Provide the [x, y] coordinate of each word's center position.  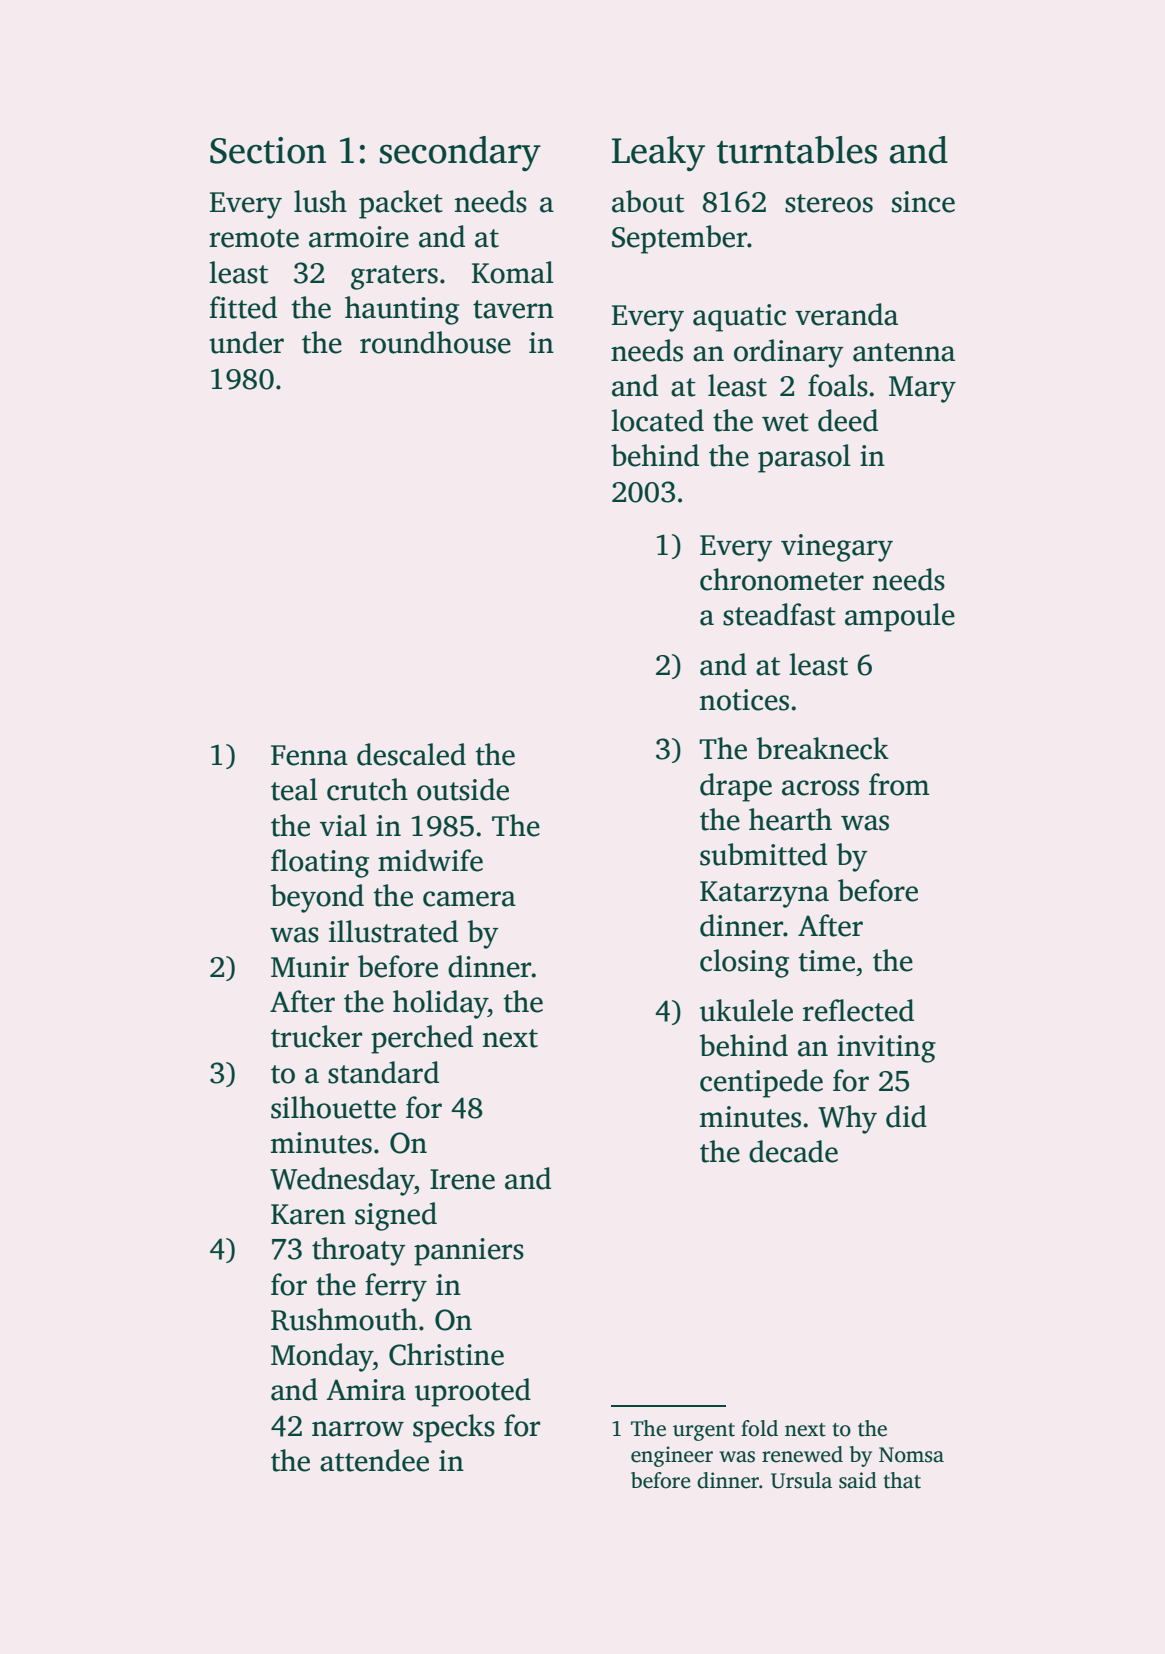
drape [736, 787]
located [657, 420]
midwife [430, 860]
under [246, 342]
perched [422, 1039]
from [899, 784]
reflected [858, 1010]
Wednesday [342, 1181]
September [679, 239]
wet [785, 422]
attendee [374, 1460]
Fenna [309, 755]
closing [744, 963]
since [923, 202]
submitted [763, 854]
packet [401, 204]
